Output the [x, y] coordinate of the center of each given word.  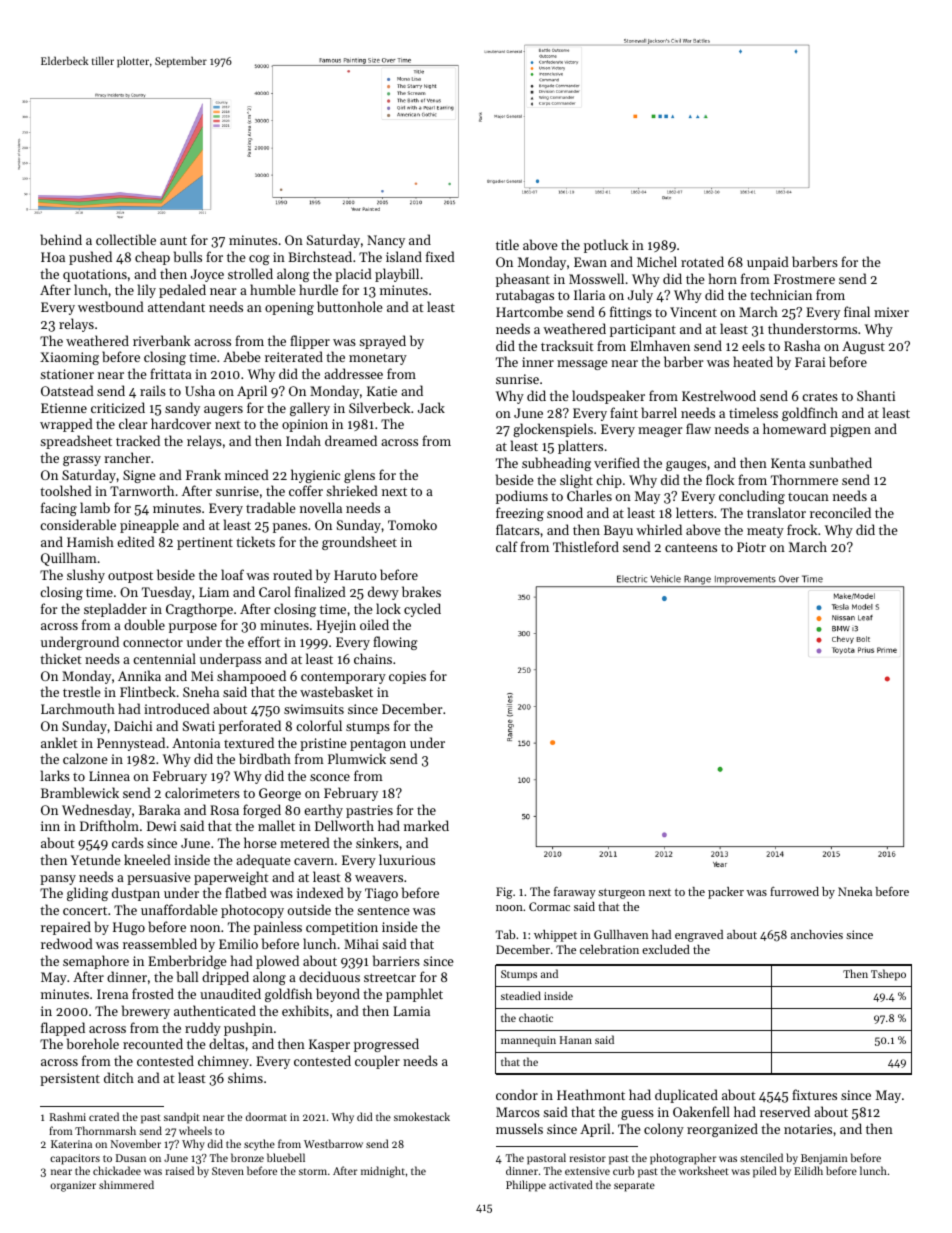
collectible [126, 239]
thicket [61, 658]
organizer [73, 1186]
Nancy [386, 241]
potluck [606, 246]
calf [507, 546]
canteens [691, 548]
